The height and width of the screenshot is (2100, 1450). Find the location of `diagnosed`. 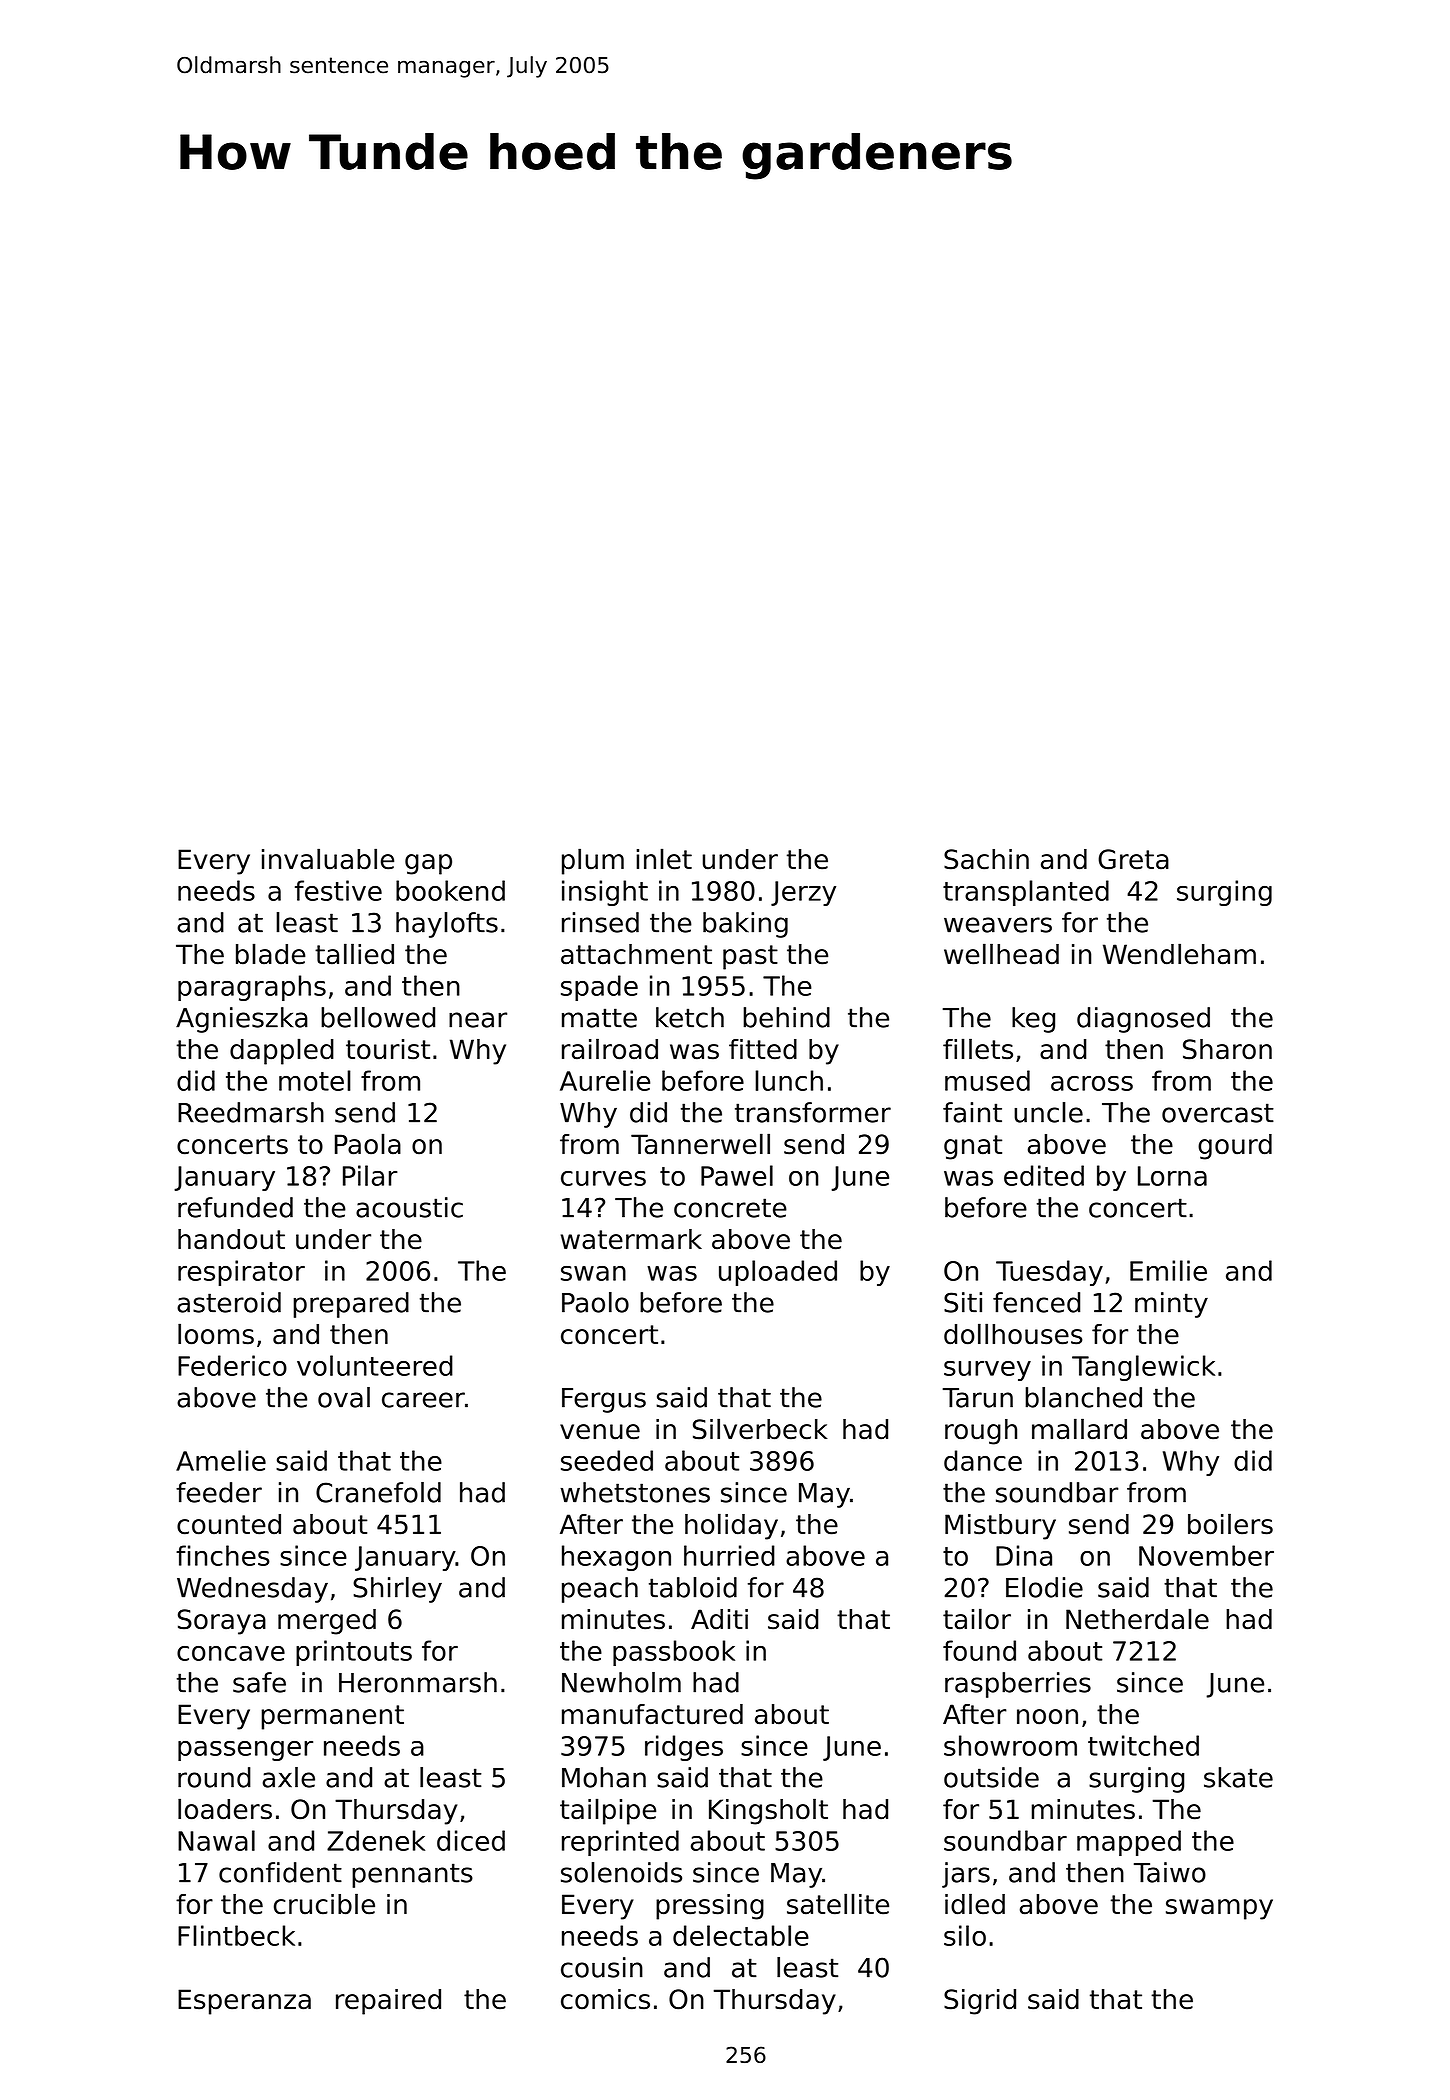

diagnosed is located at coordinates (1143, 1020).
